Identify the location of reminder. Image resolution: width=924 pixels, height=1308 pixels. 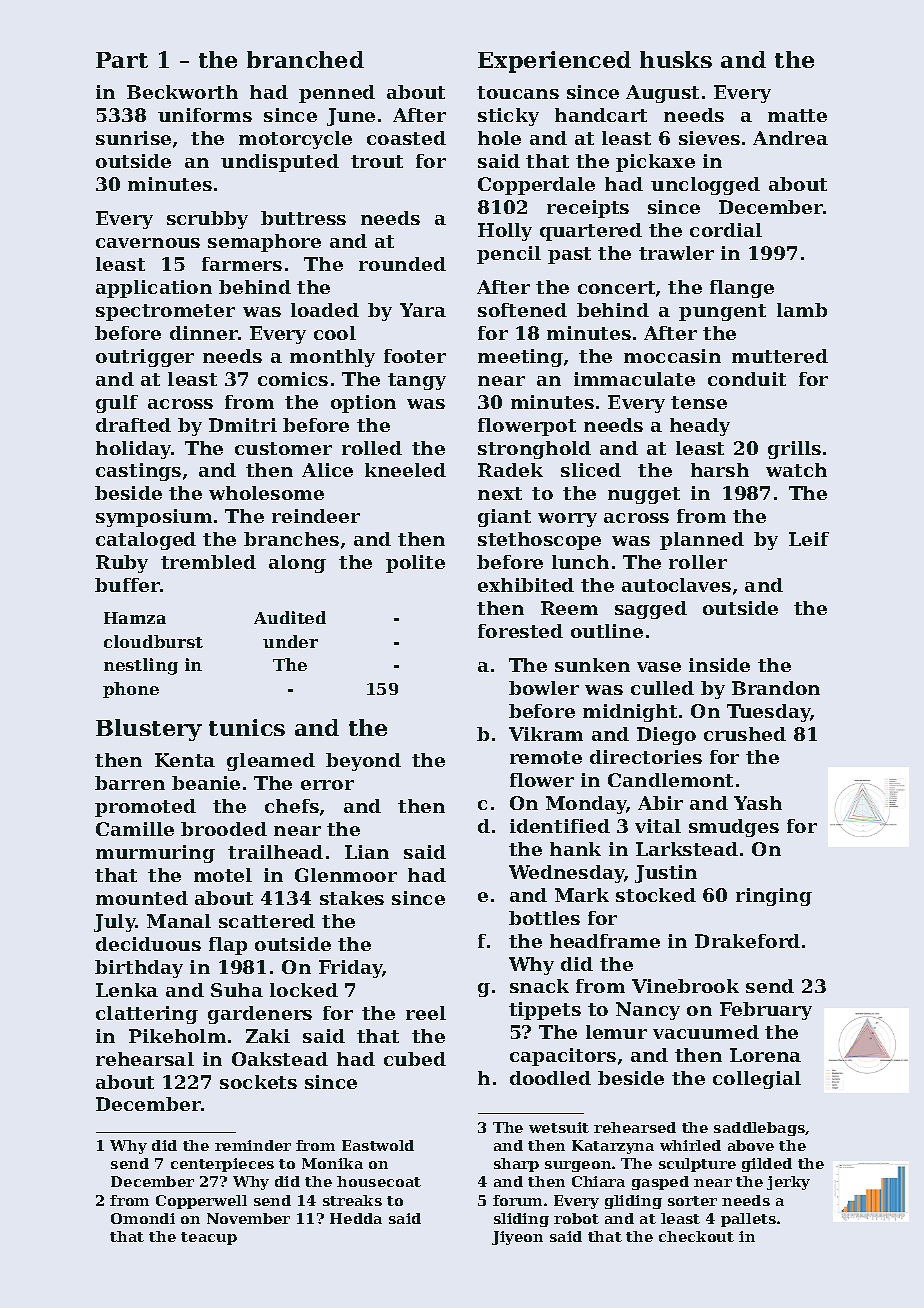
(253, 1145).
